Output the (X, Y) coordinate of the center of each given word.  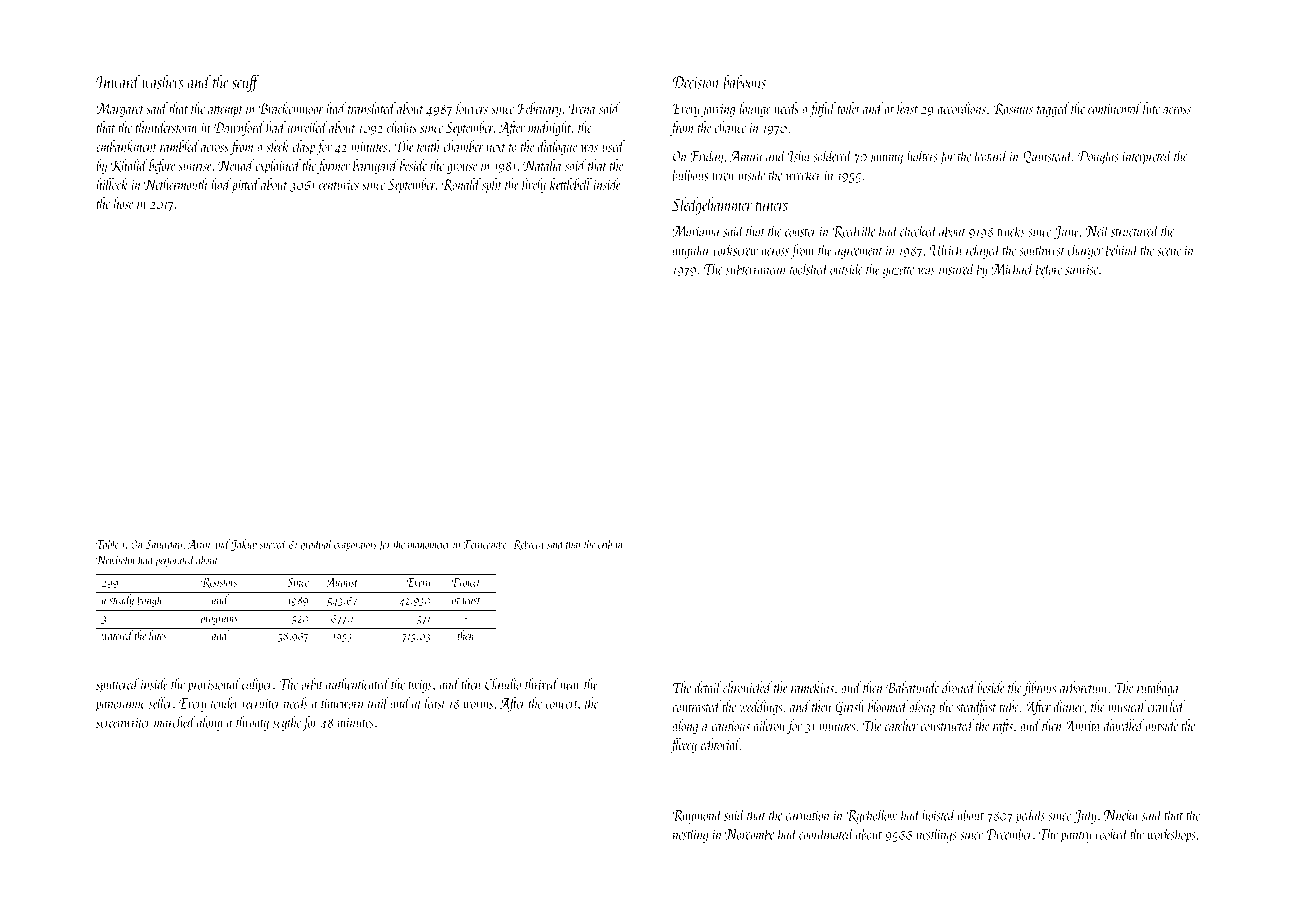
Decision (696, 82)
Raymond (697, 816)
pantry (1076, 837)
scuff (246, 83)
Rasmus (1013, 109)
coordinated (826, 833)
